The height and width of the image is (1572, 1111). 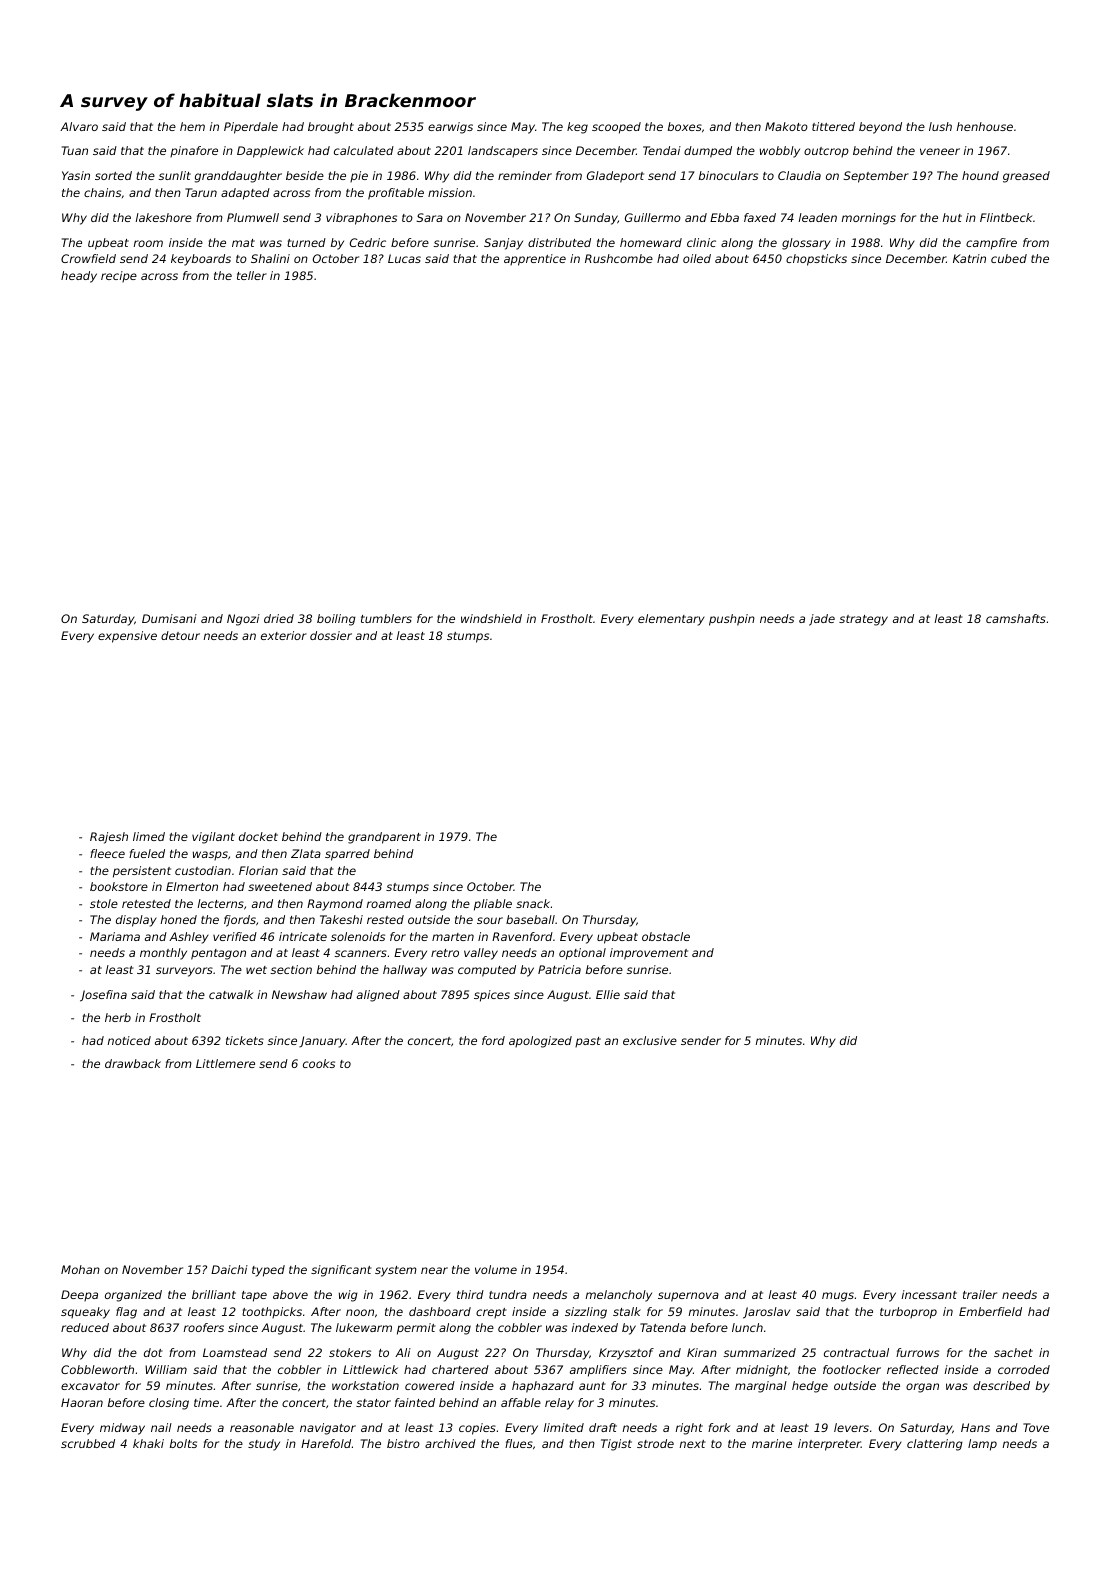 I want to click on above, so click(x=290, y=1294).
